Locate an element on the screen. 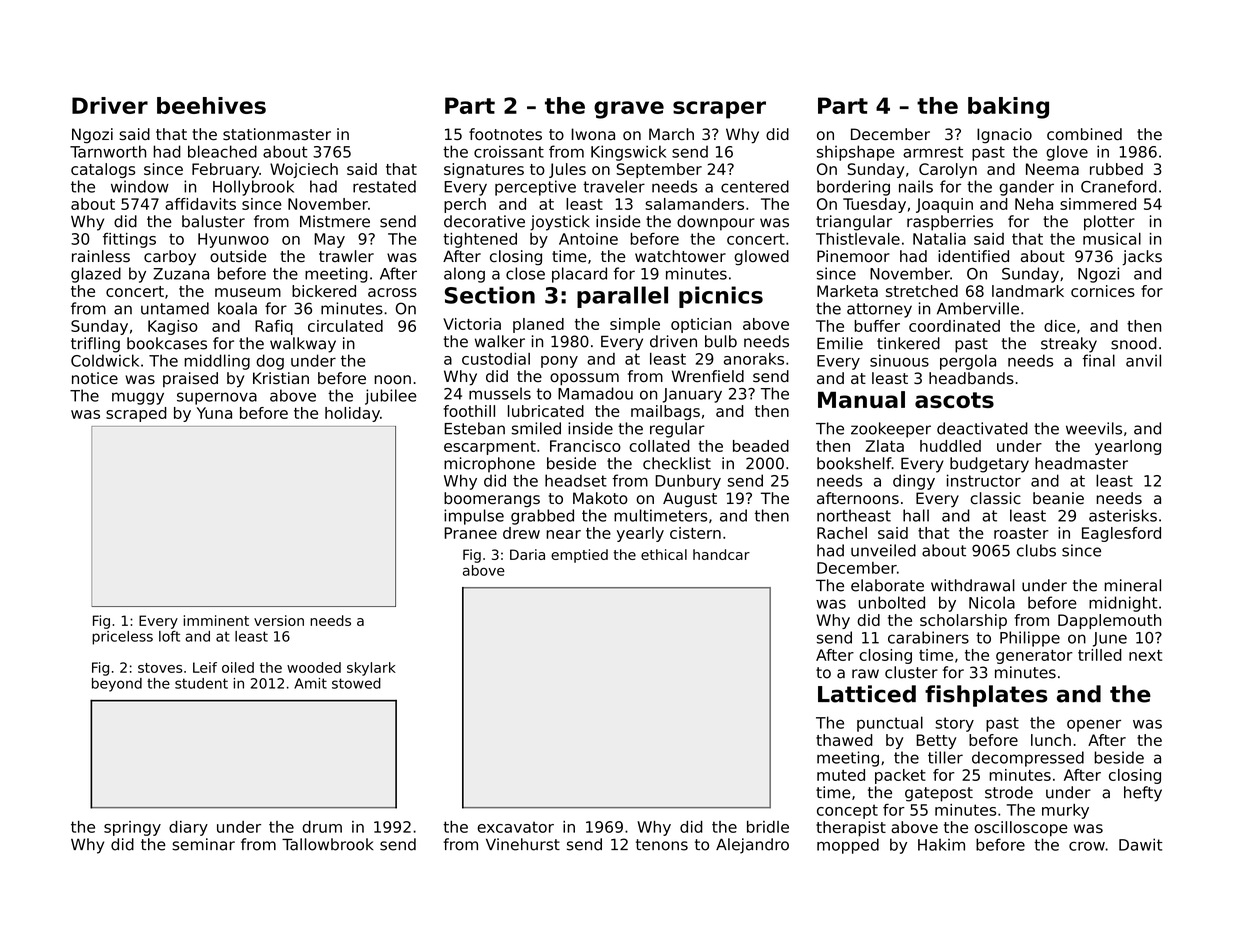  September is located at coordinates (659, 170).
